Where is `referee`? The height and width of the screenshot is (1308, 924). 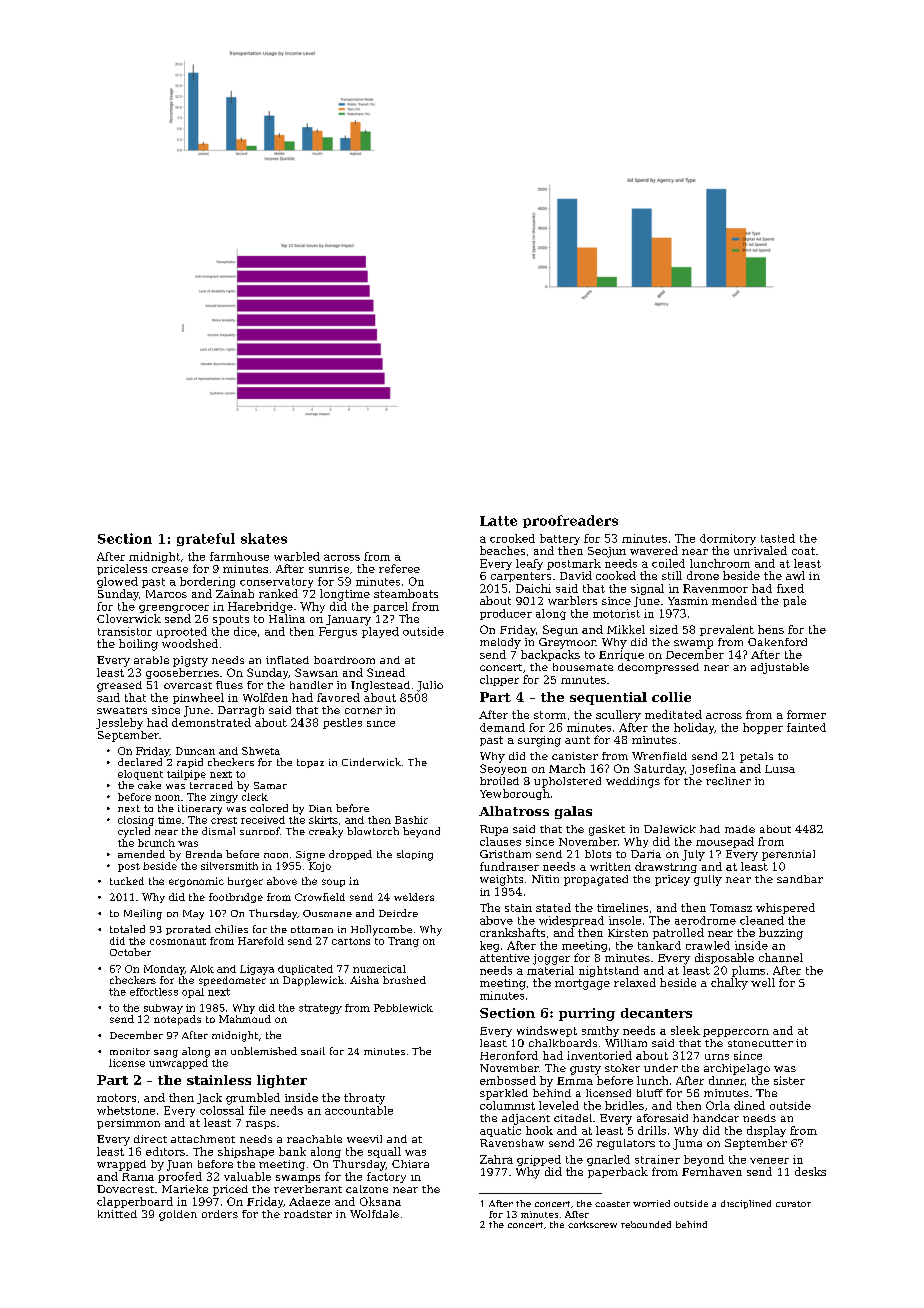 referee is located at coordinates (399, 568).
